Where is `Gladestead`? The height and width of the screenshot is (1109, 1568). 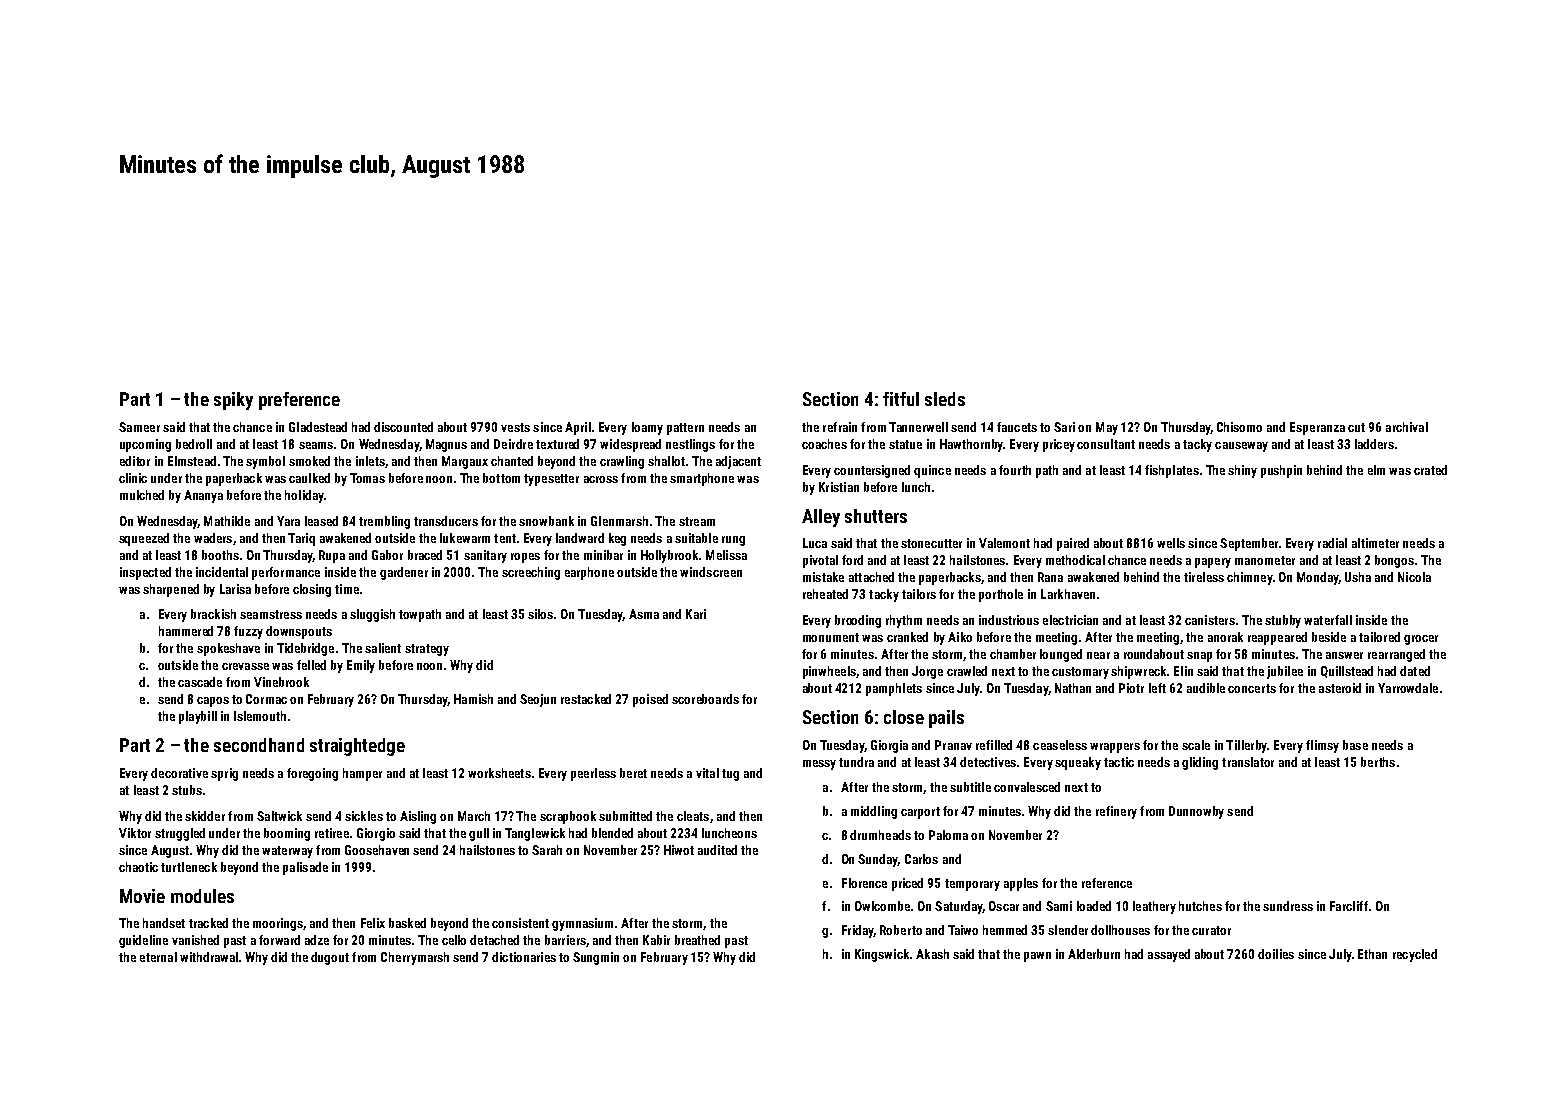
Gladestead is located at coordinates (318, 427).
